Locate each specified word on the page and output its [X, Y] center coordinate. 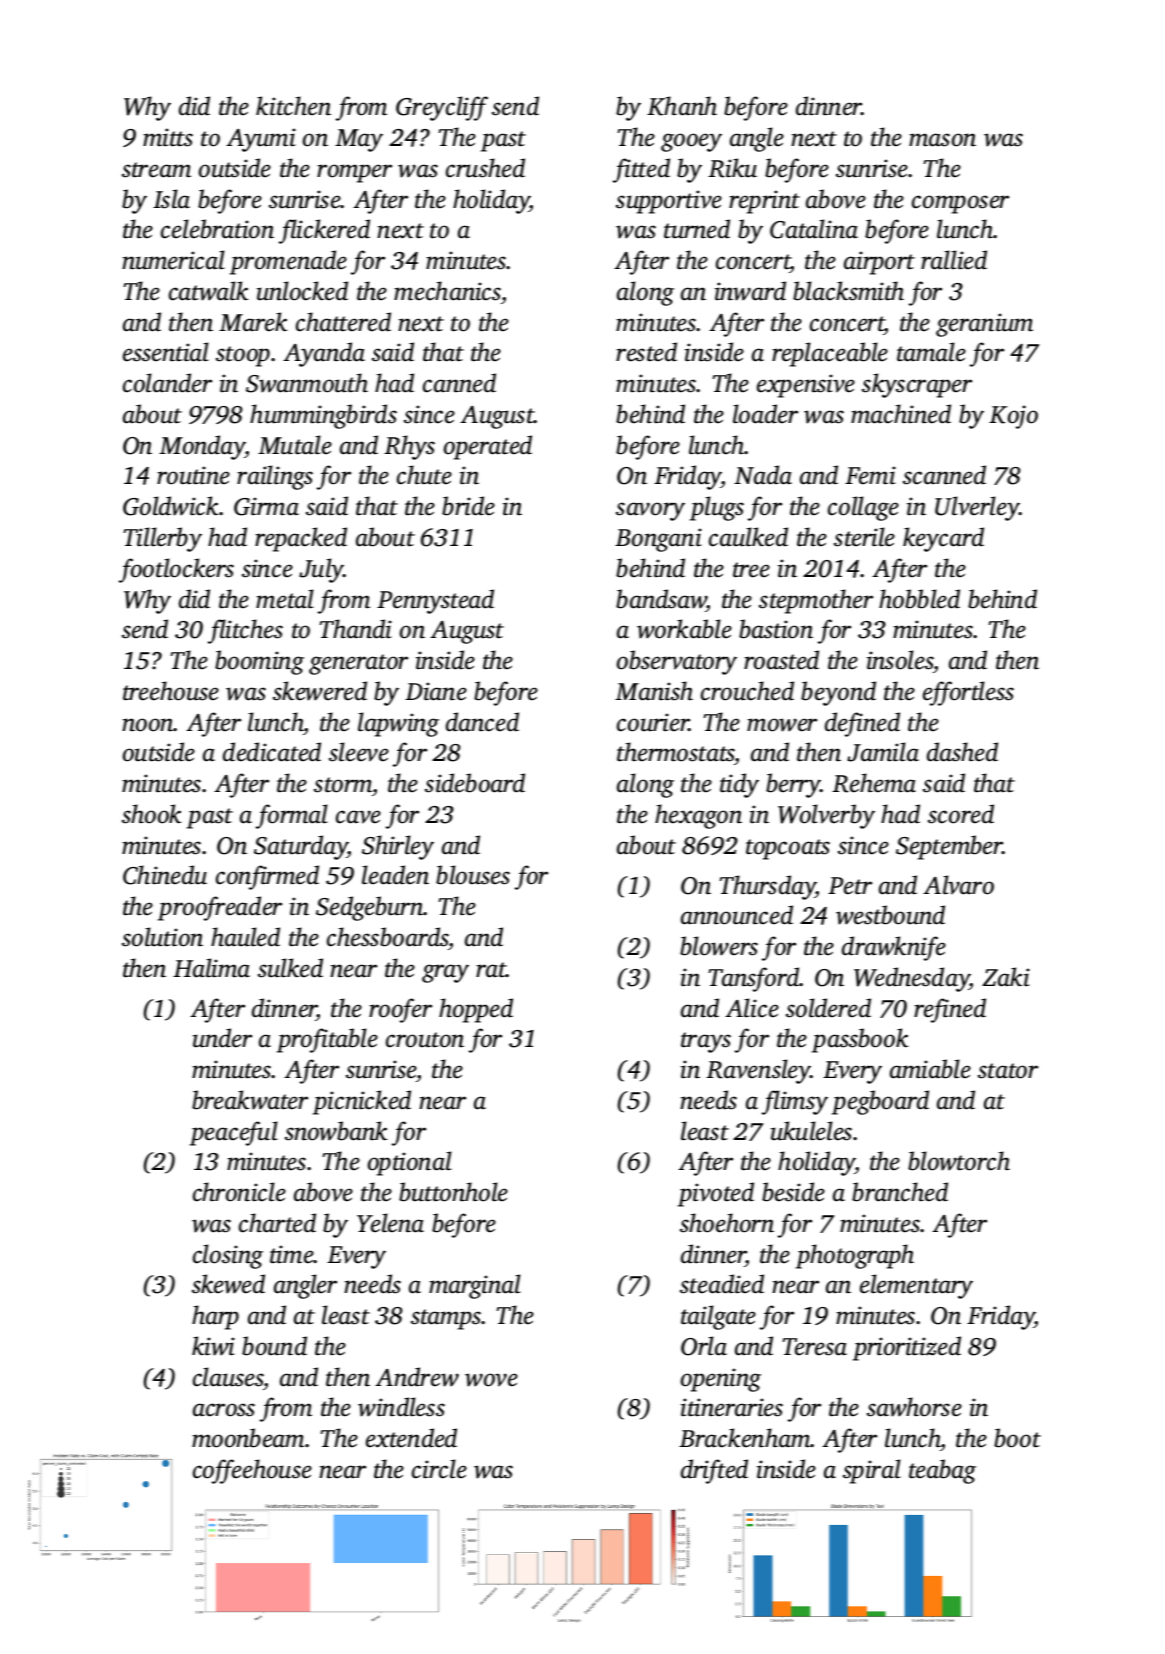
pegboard [880, 1102]
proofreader [220, 908]
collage [863, 508]
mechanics [447, 291]
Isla [171, 199]
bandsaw [661, 600]
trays [706, 1042]
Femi [870, 475]
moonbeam [249, 1438]
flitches [245, 631]
